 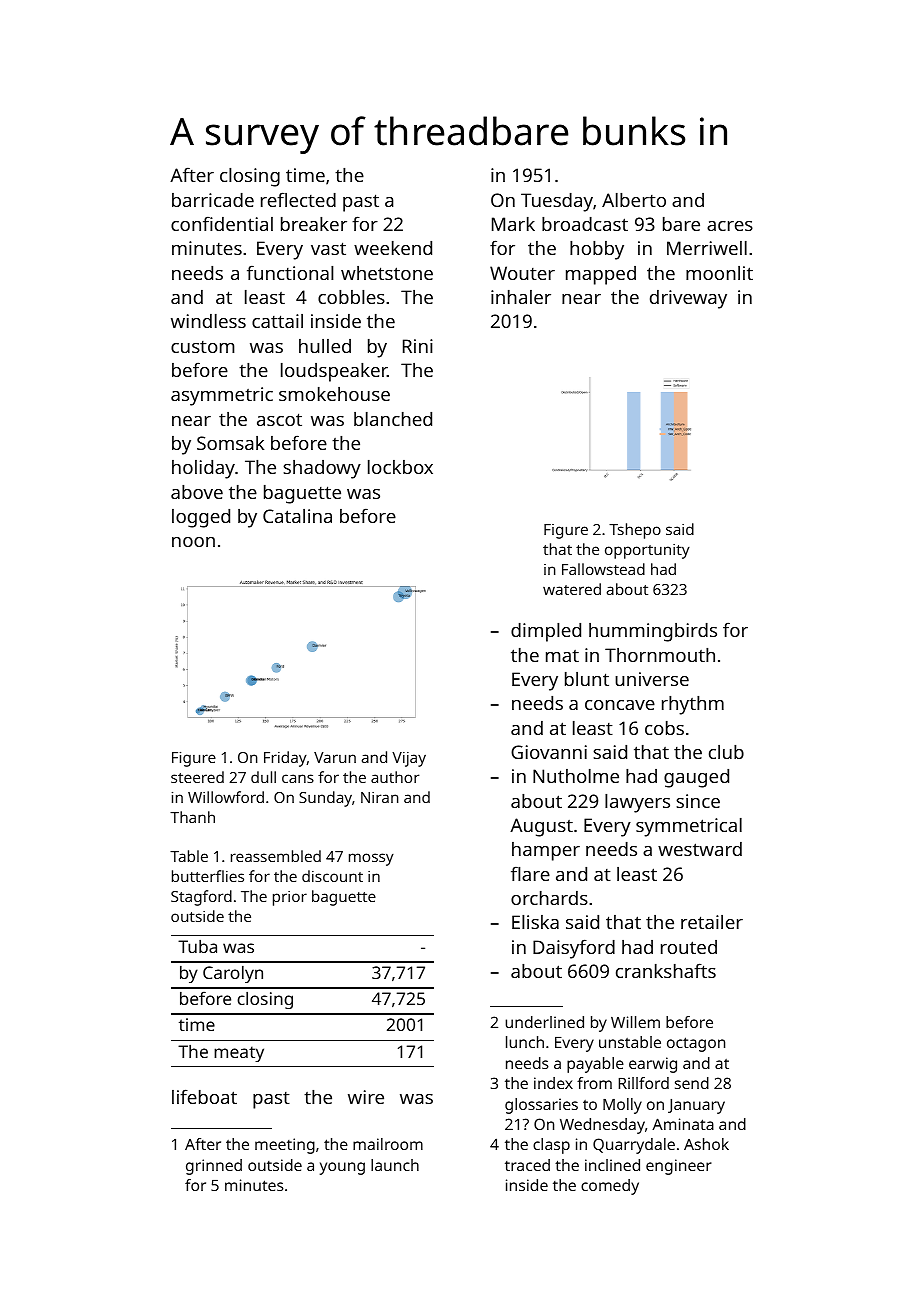 What do you see at coordinates (653, 632) in the document?
I see `hummingbirds` at bounding box center [653, 632].
